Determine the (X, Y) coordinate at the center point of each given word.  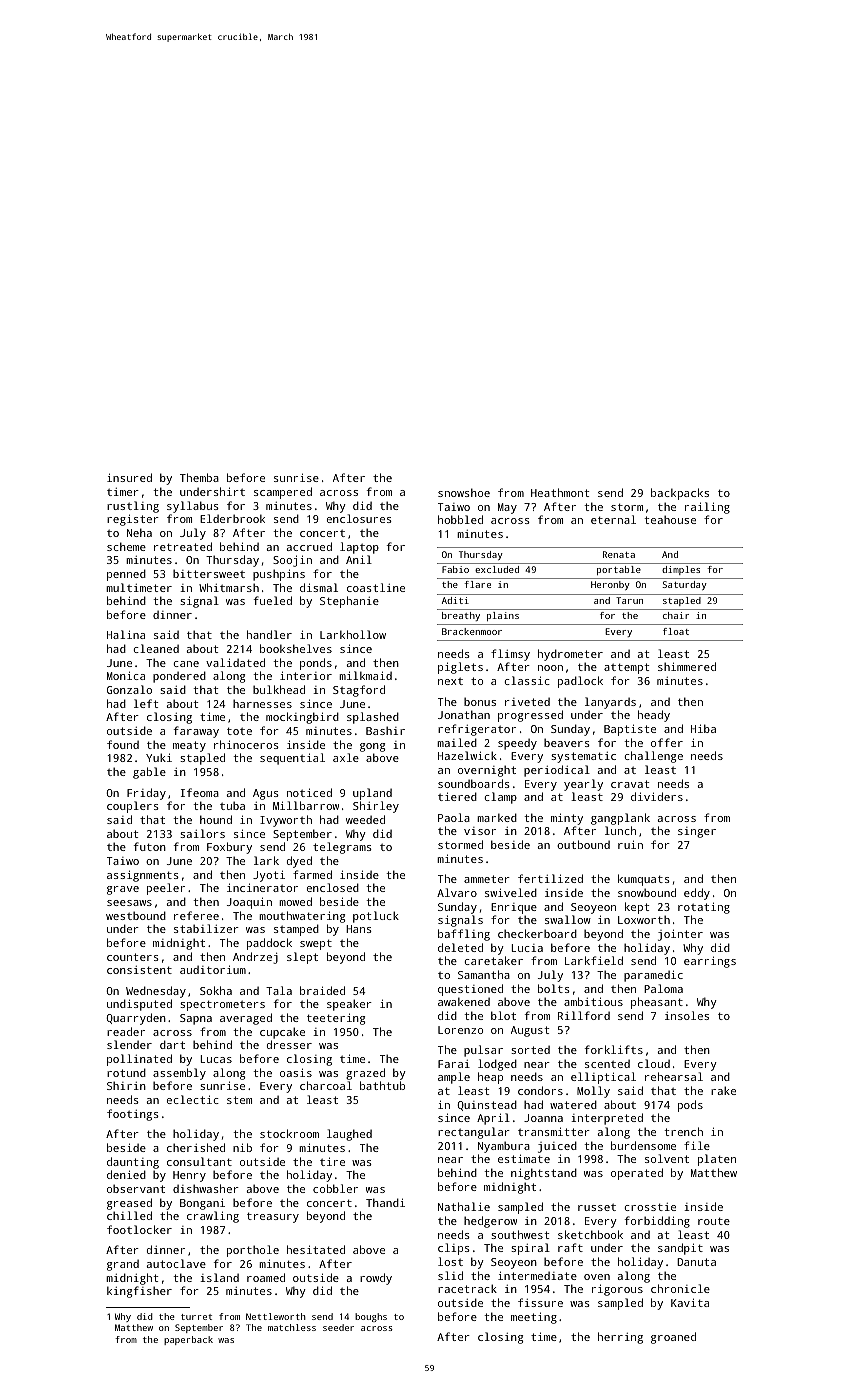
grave (123, 890)
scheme (126, 546)
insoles (687, 1015)
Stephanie (349, 602)
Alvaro (457, 892)
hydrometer (570, 655)
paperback (188, 1340)
